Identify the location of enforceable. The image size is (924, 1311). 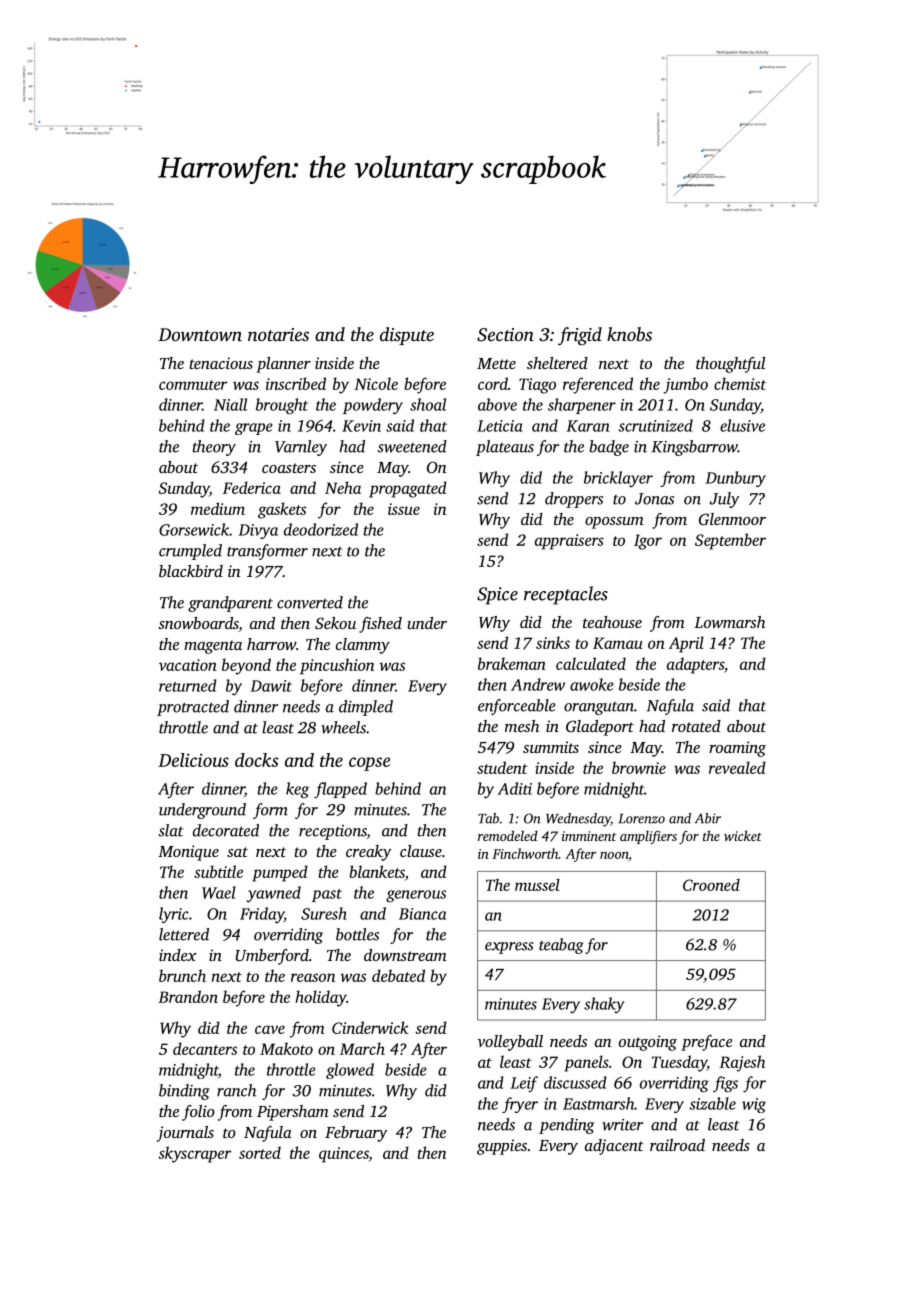
(517, 707).
